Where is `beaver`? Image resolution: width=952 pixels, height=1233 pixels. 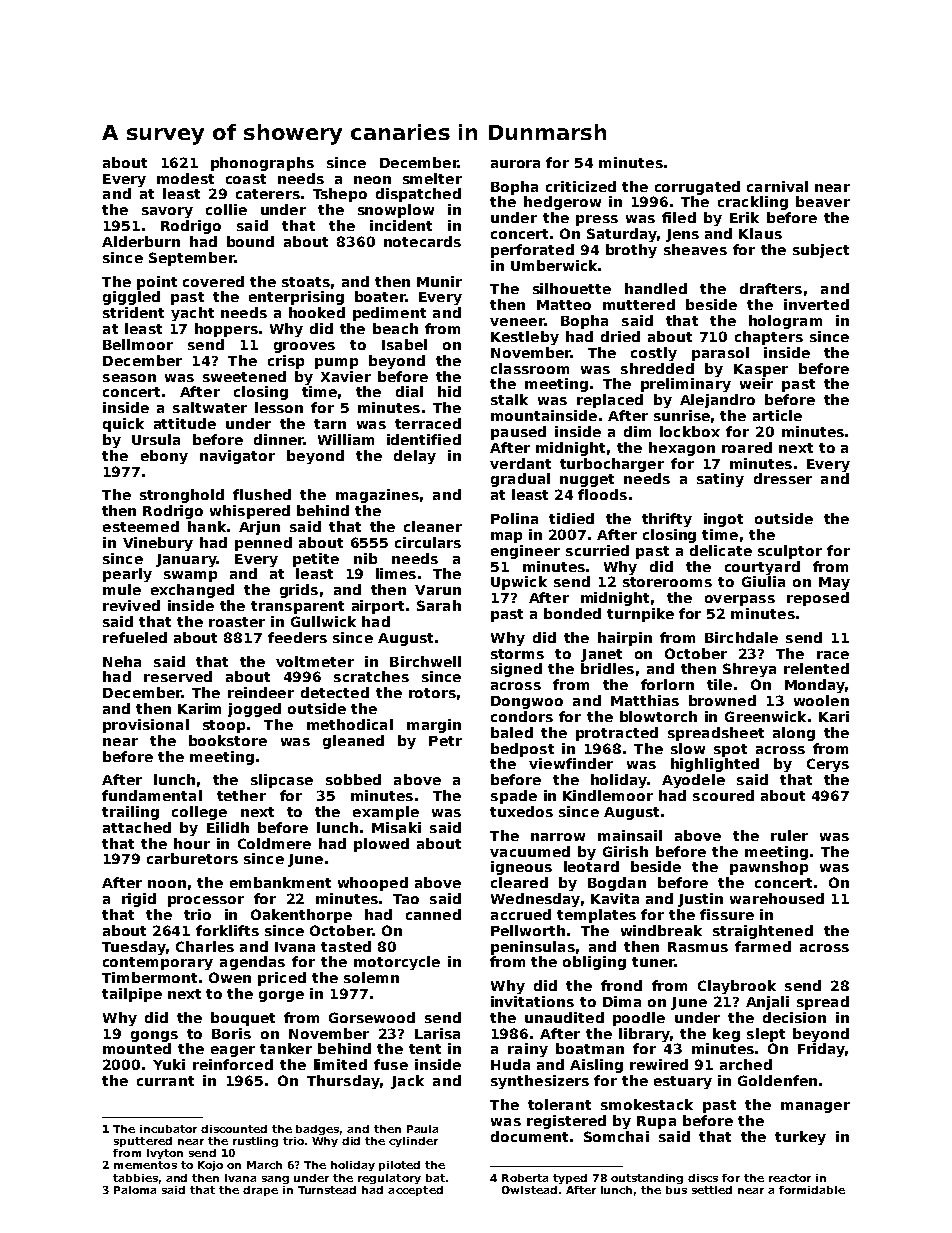 beaver is located at coordinates (823, 201).
